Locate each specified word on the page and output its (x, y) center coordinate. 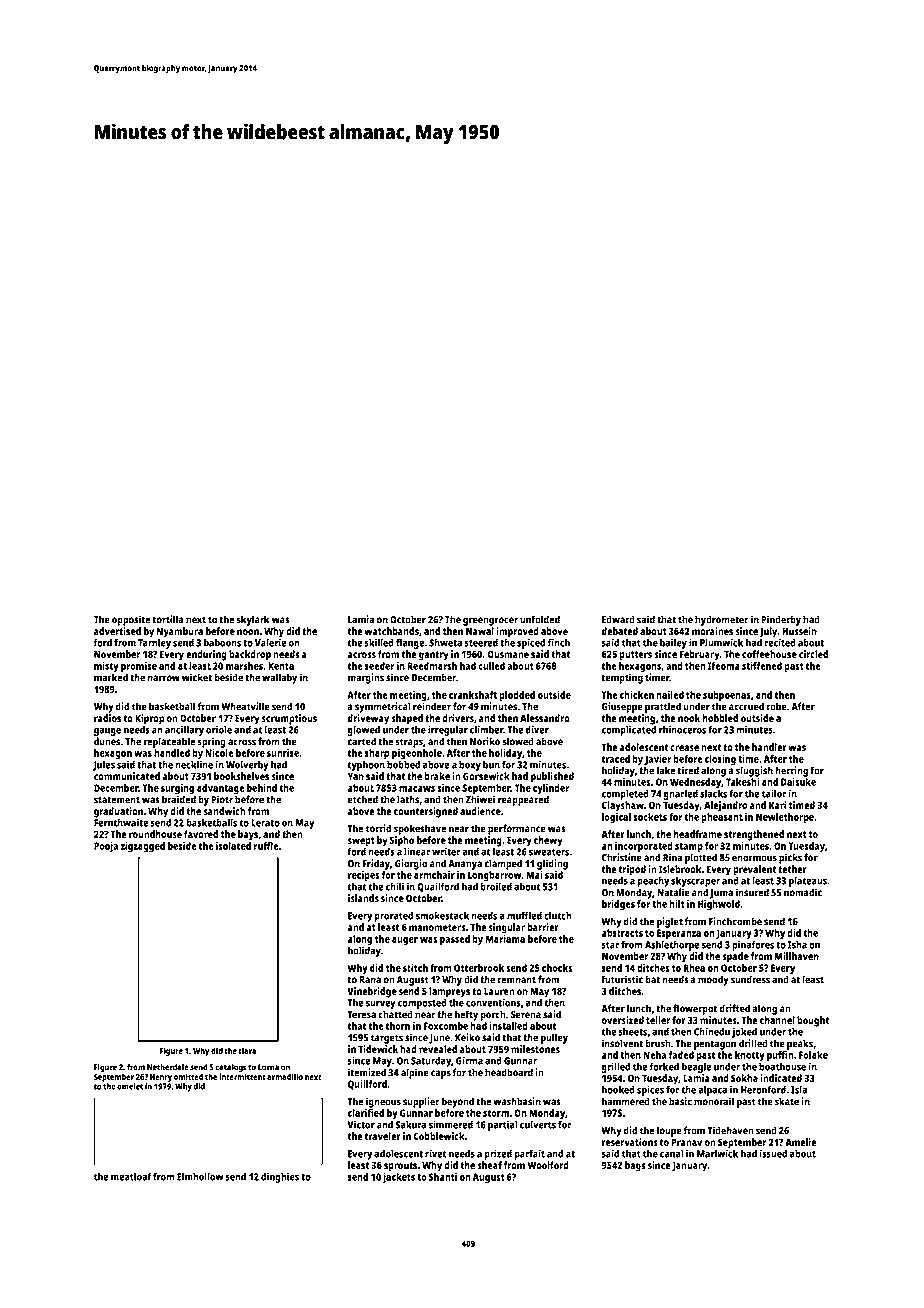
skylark (253, 620)
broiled (496, 886)
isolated (233, 846)
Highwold (719, 905)
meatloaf (131, 1176)
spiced (531, 643)
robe (776, 706)
